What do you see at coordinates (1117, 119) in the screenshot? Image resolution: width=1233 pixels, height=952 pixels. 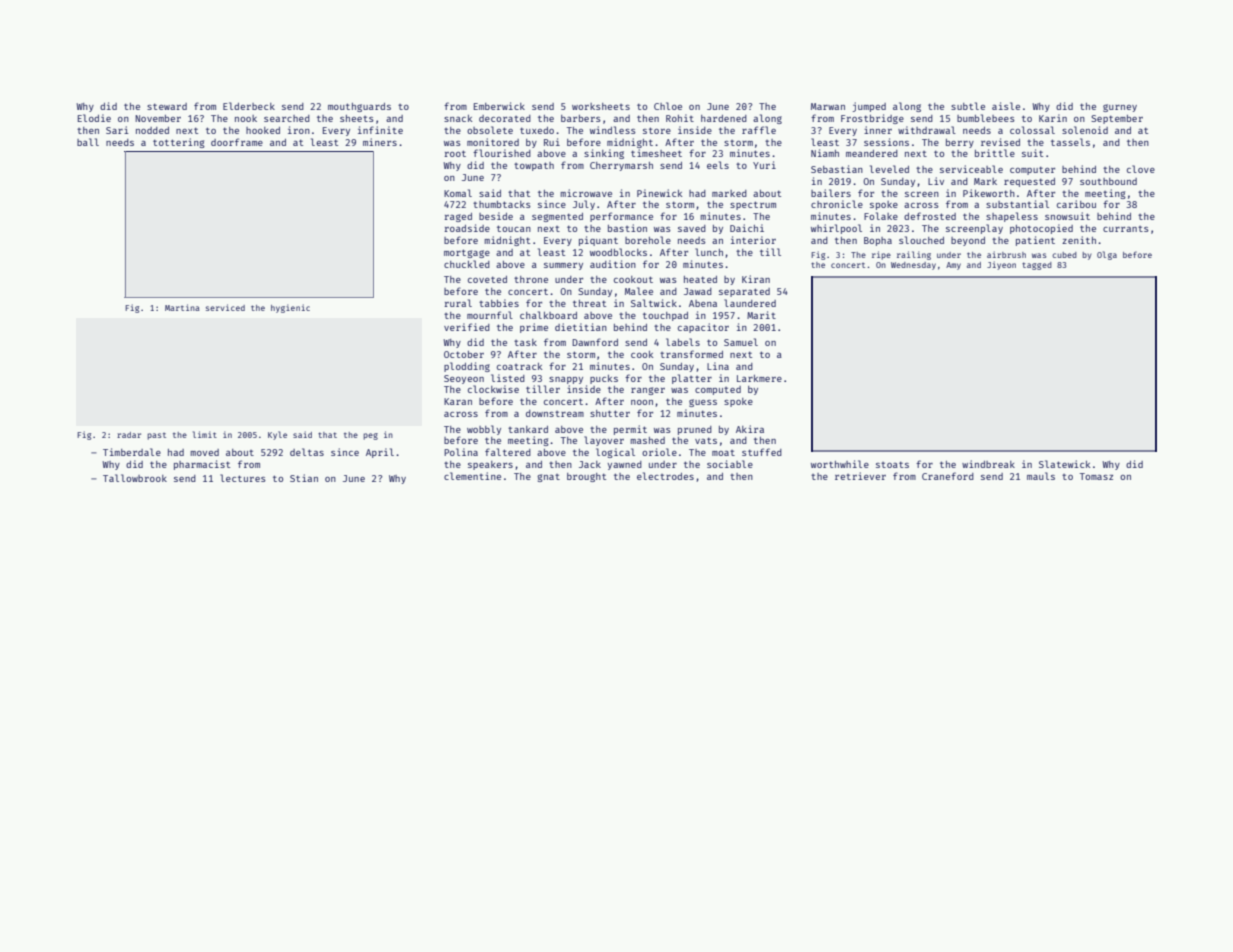 I see `September` at bounding box center [1117, 119].
